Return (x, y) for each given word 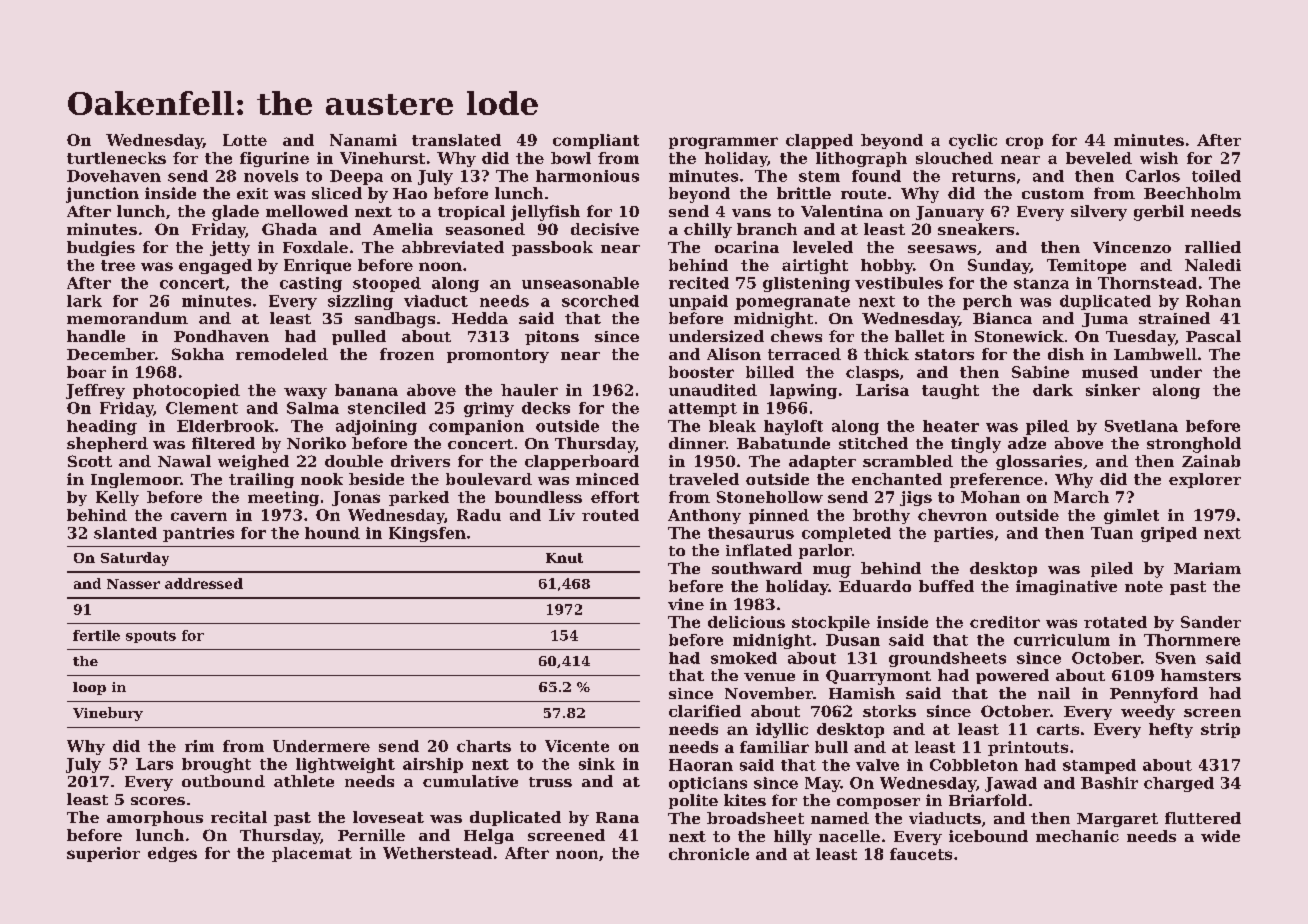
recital (239, 817)
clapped (819, 141)
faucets (921, 854)
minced (607, 479)
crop (1024, 143)
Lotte (245, 140)
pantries (198, 534)
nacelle (849, 836)
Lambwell (1155, 354)
